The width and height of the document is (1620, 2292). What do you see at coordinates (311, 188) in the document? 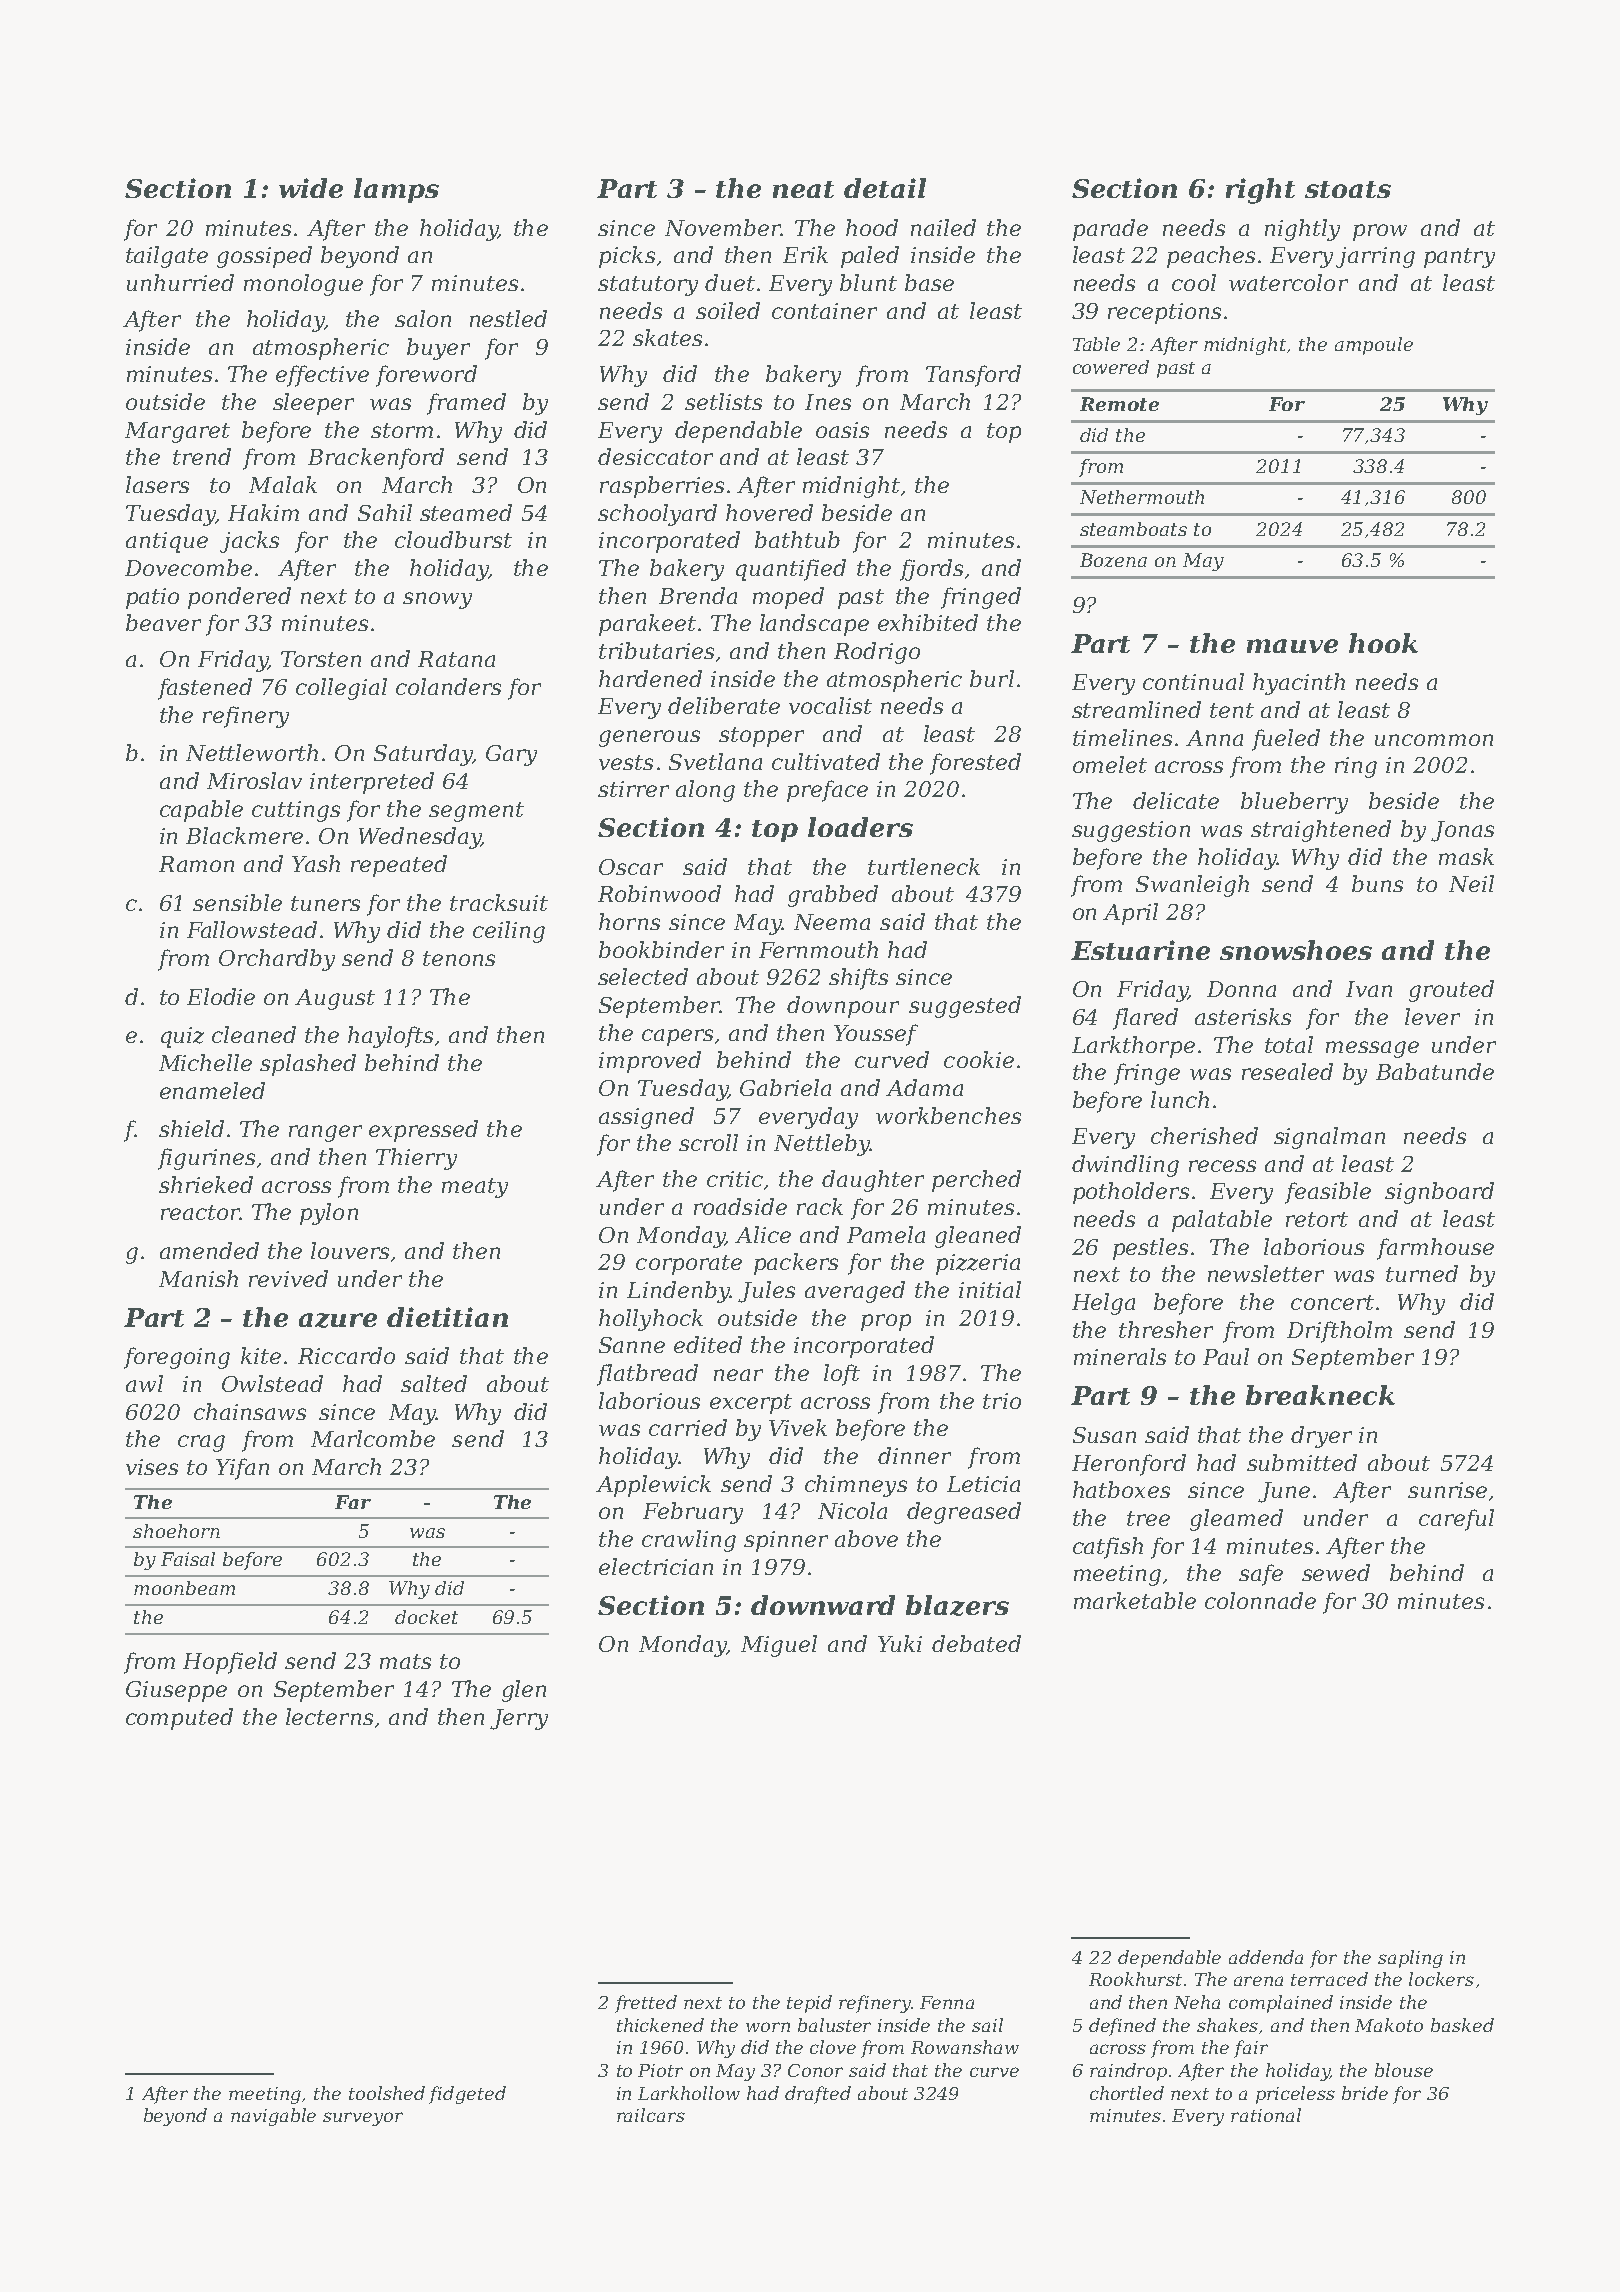
I see `wide` at bounding box center [311, 188].
